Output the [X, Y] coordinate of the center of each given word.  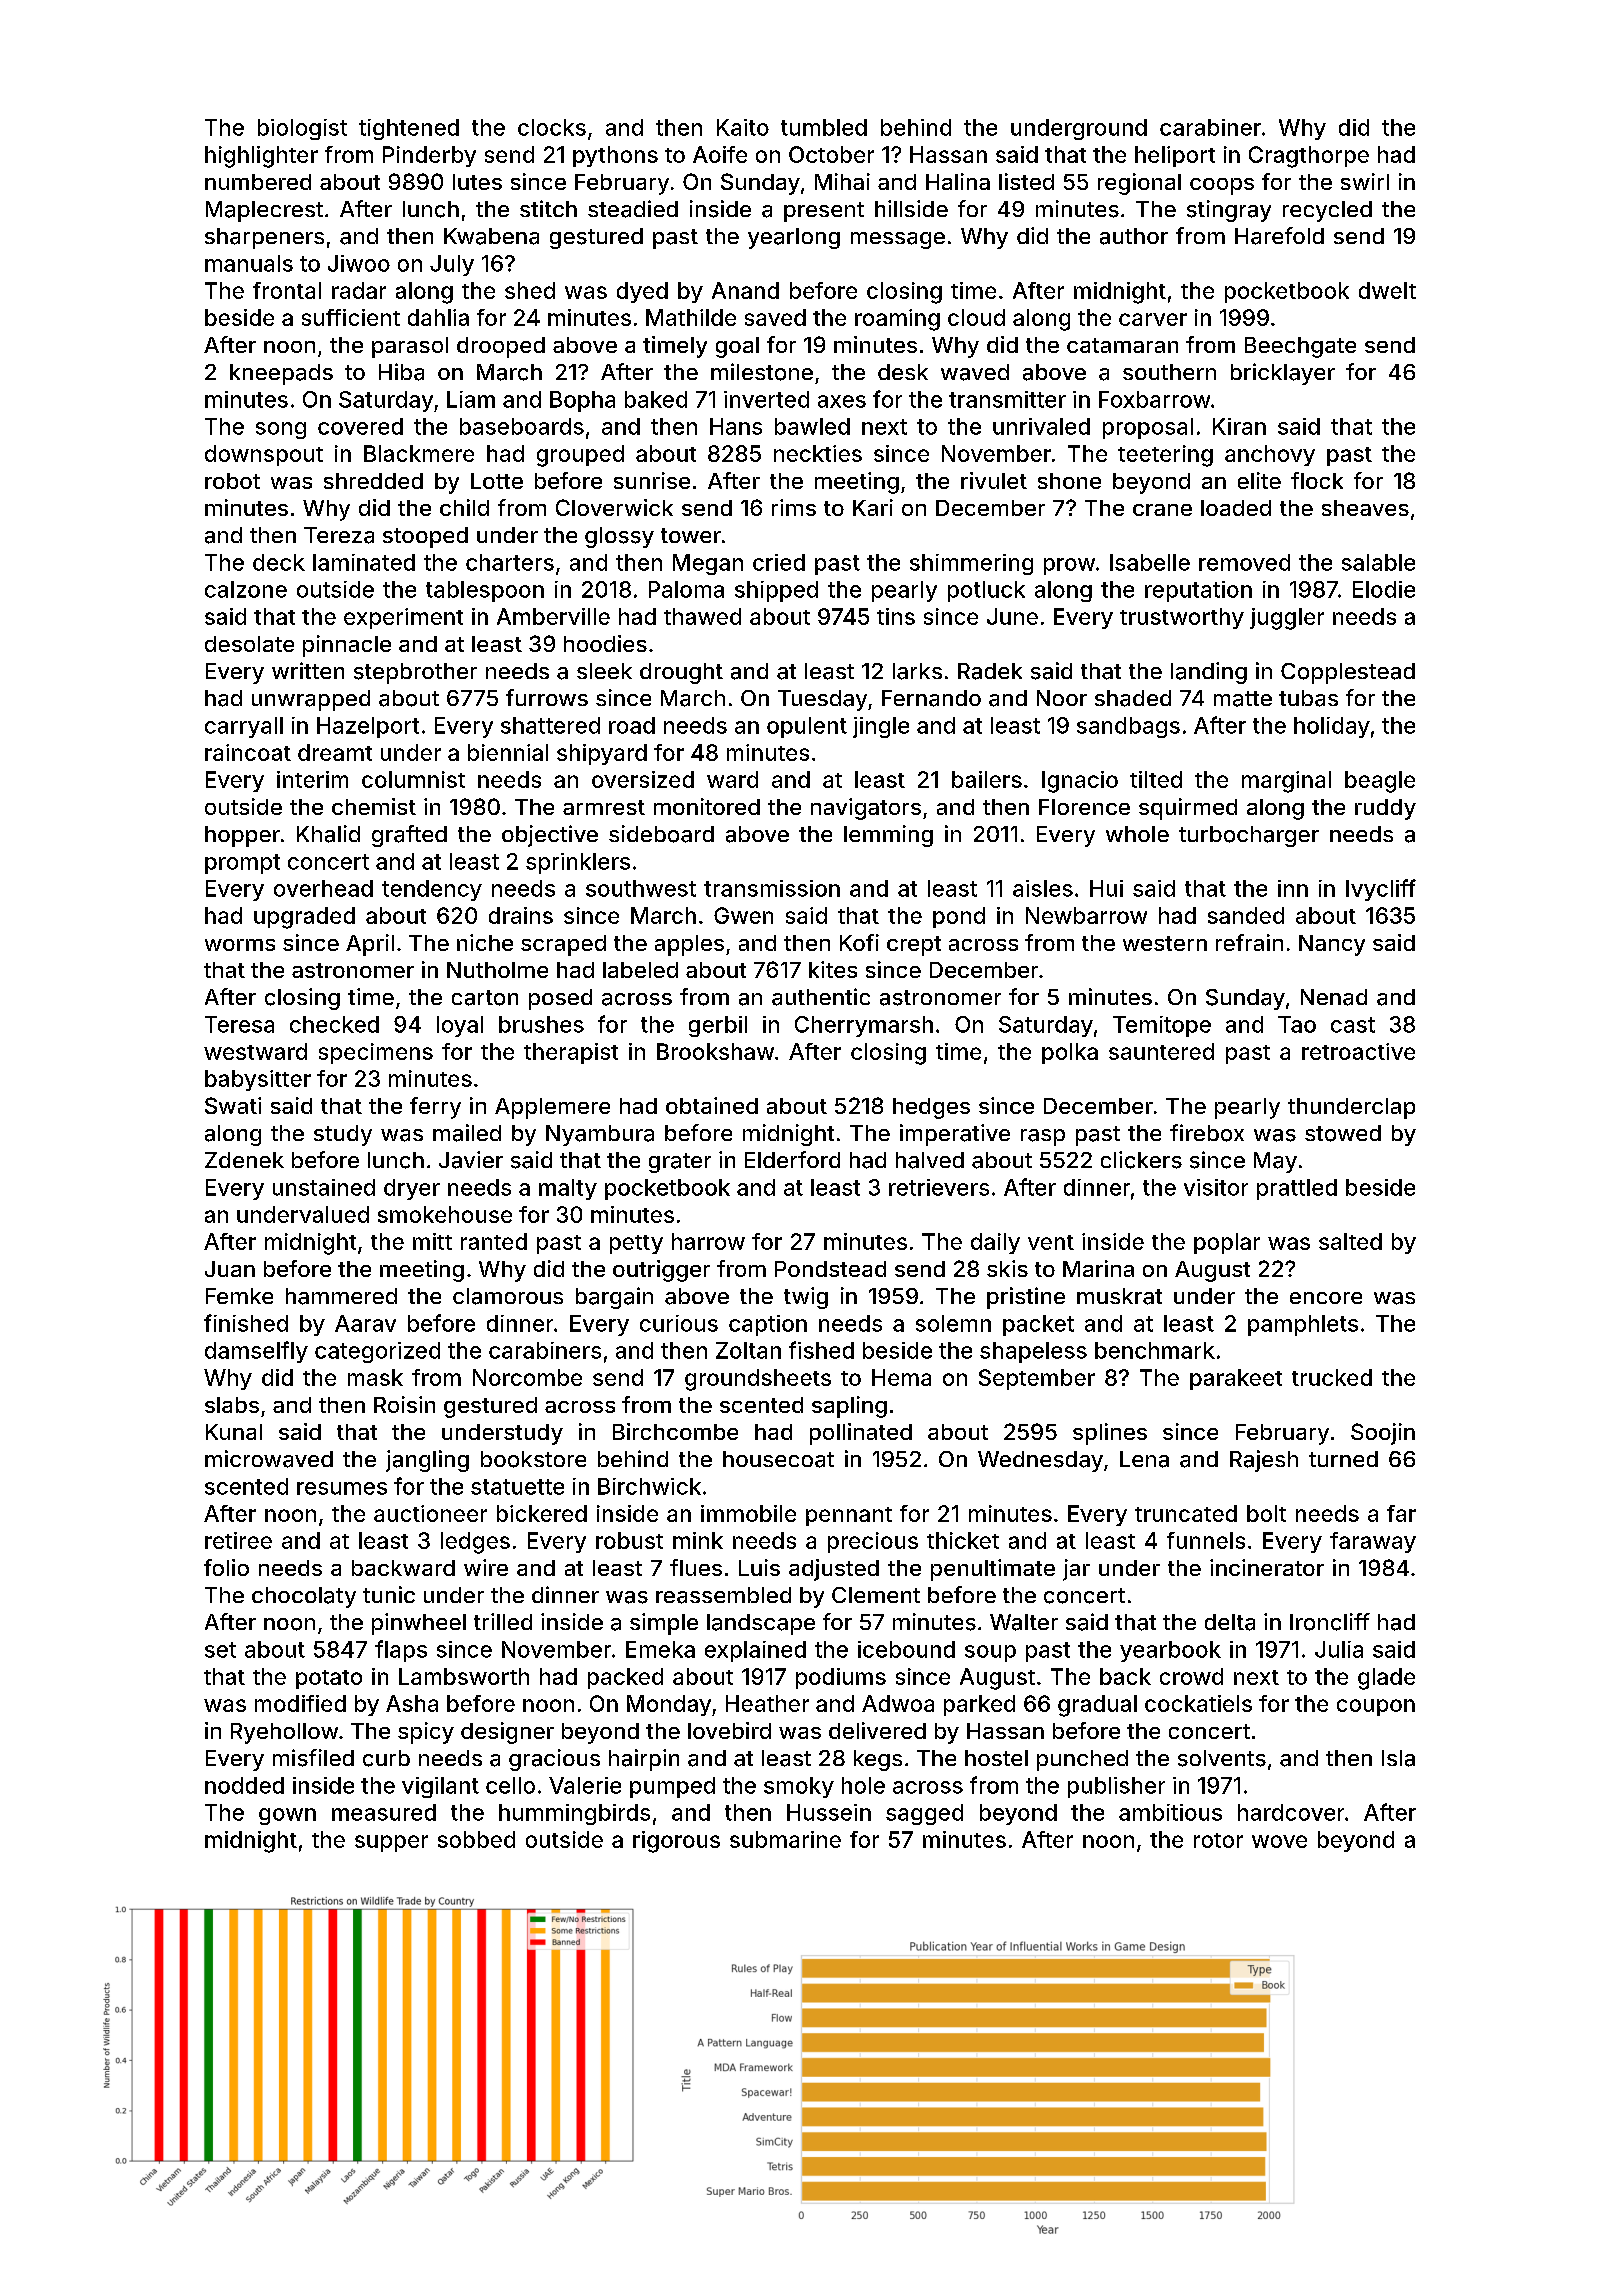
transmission [772, 888]
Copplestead [1348, 673]
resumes [342, 1488]
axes [842, 401]
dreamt [335, 752]
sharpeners [264, 238]
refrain [1249, 942]
